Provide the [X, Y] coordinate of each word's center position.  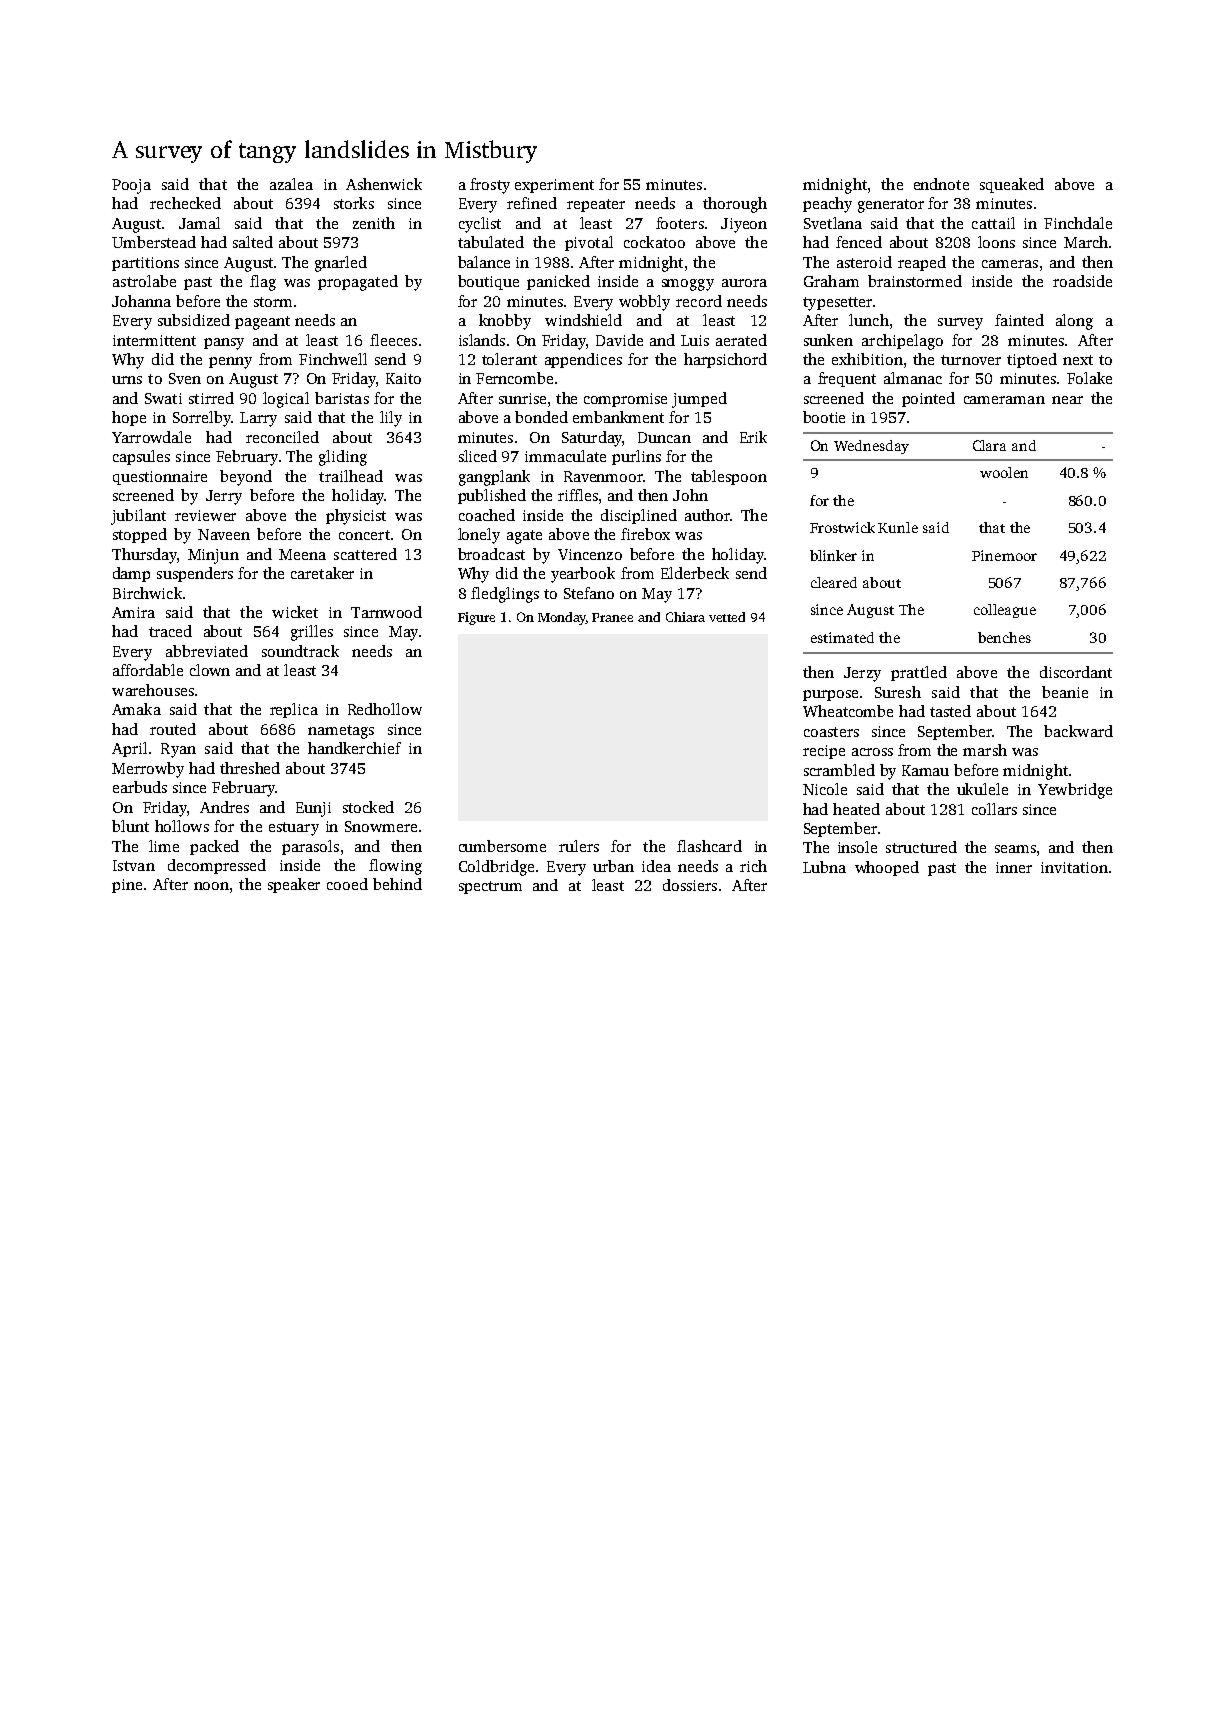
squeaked [1012, 185]
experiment [554, 186]
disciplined [639, 516]
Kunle [898, 527]
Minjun [213, 556]
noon [211, 886]
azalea [291, 184]
